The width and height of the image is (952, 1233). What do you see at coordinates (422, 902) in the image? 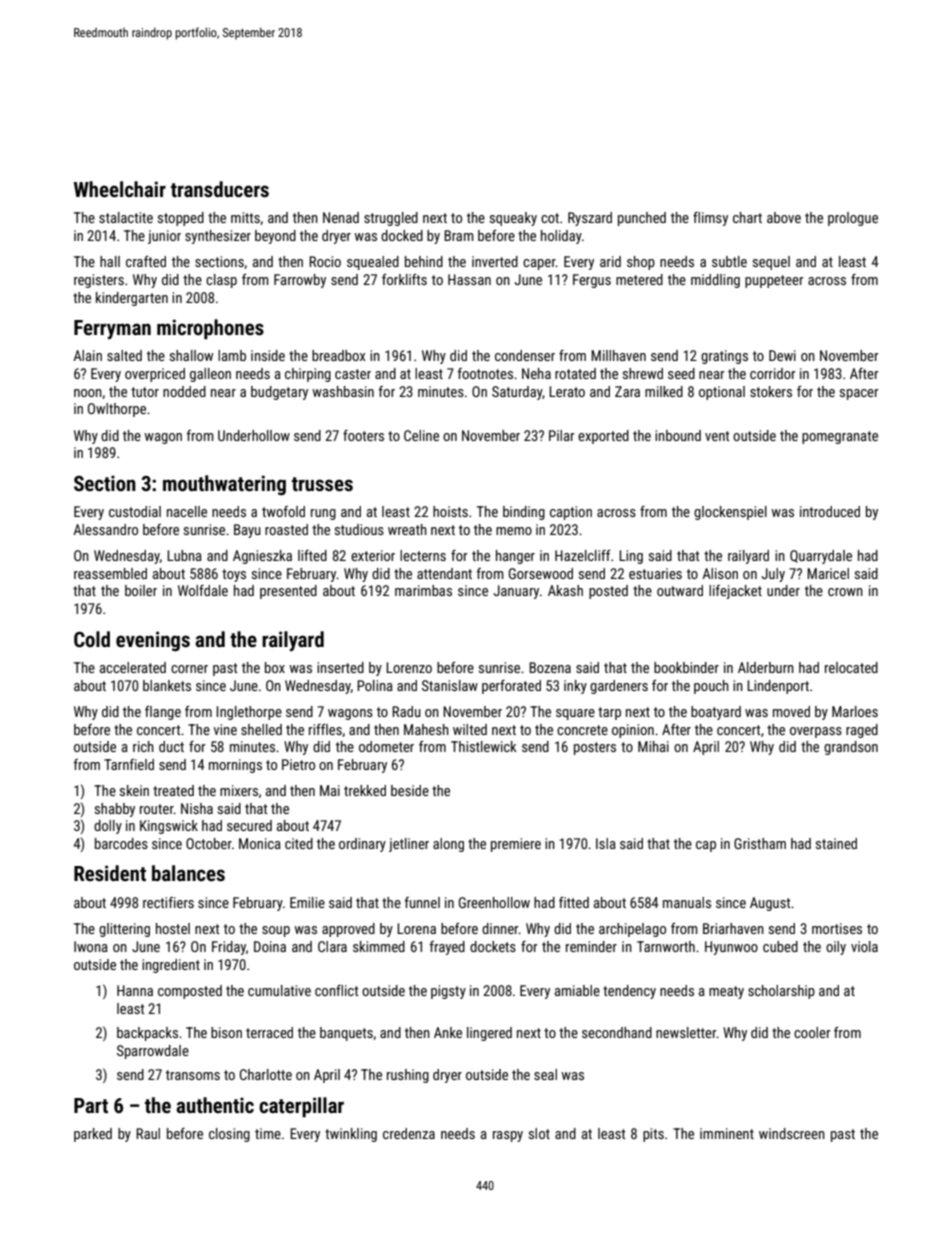
I see `funnel` at bounding box center [422, 902].
